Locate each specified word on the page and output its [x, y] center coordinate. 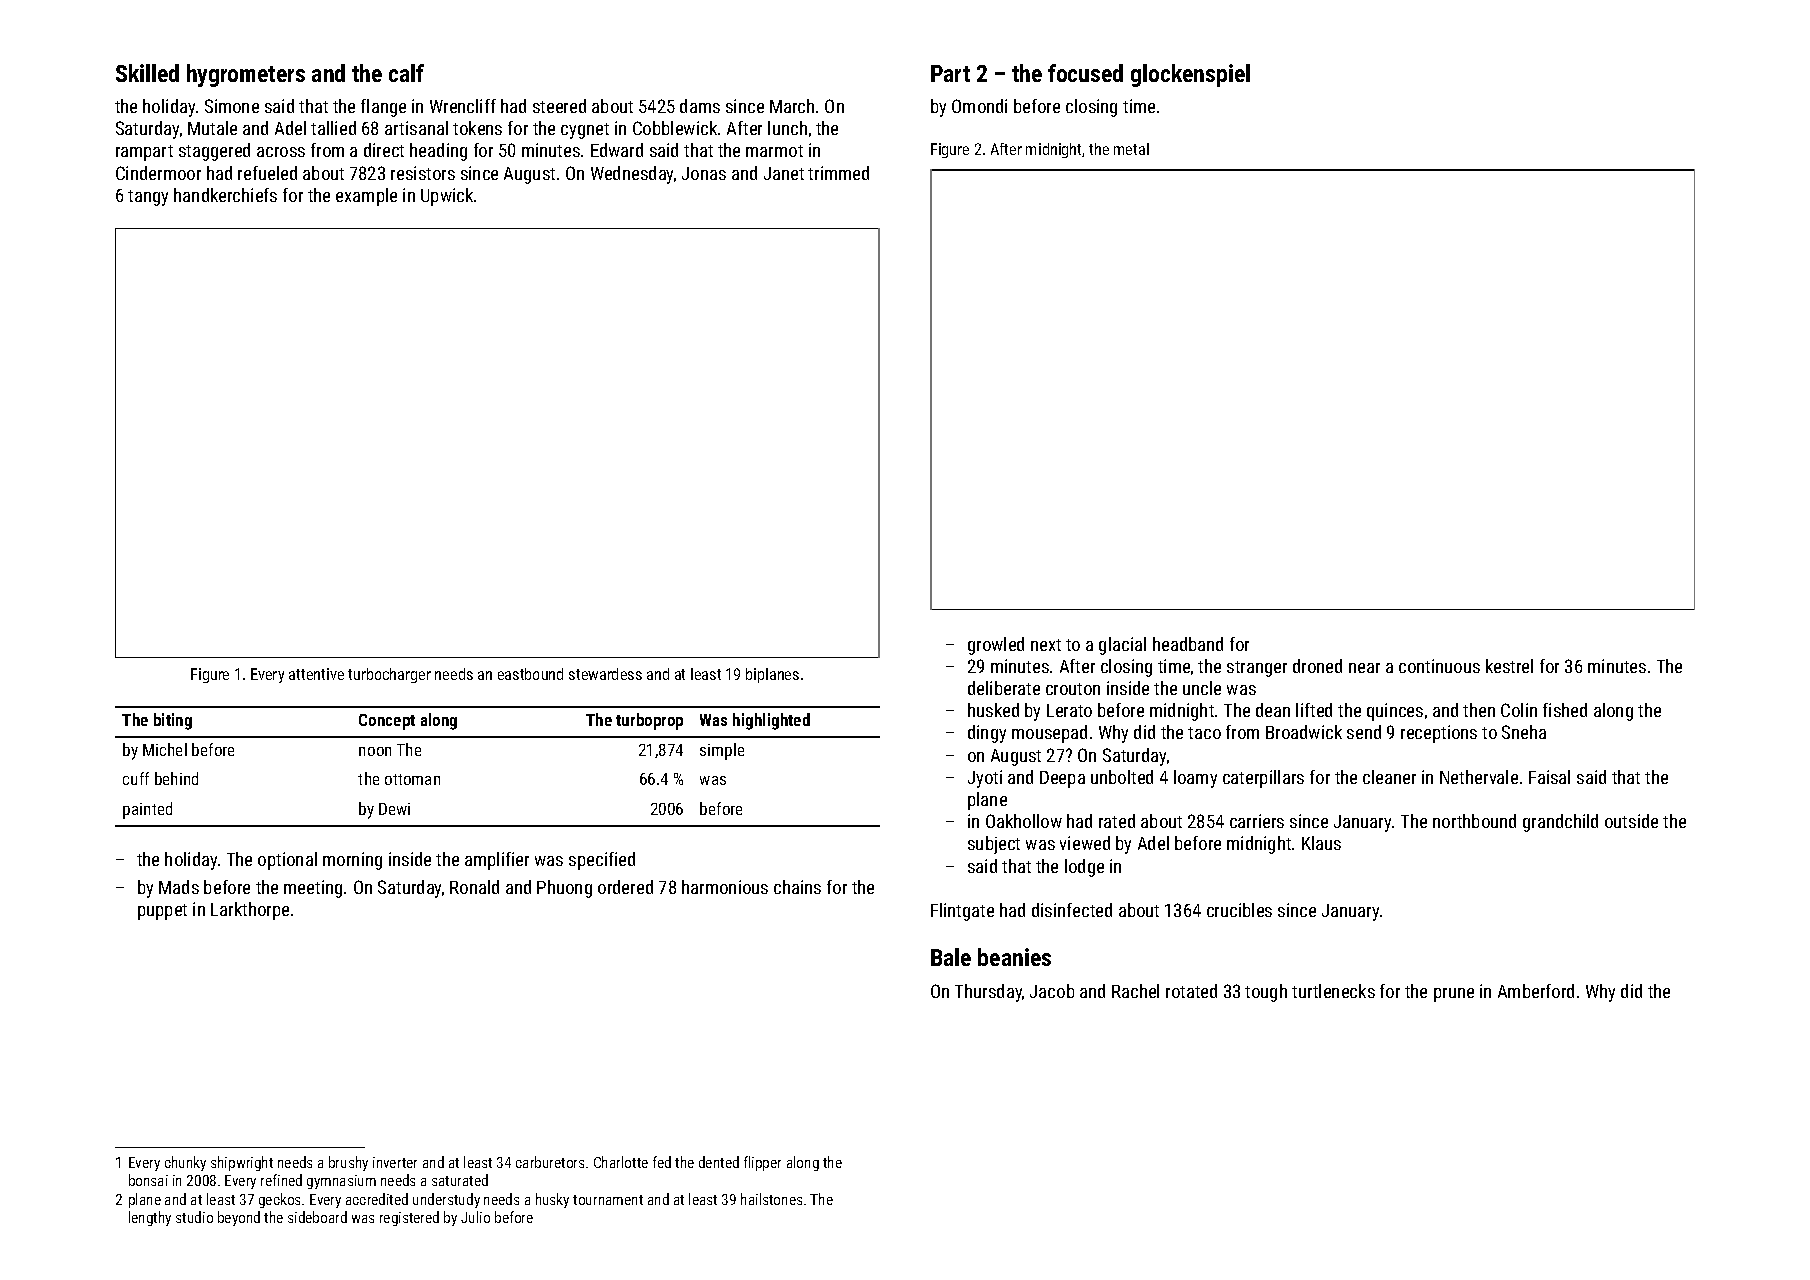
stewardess [605, 674]
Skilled [147, 73]
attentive [316, 674]
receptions [1439, 734]
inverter [395, 1162]
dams [700, 106]
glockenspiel [1190, 75]
